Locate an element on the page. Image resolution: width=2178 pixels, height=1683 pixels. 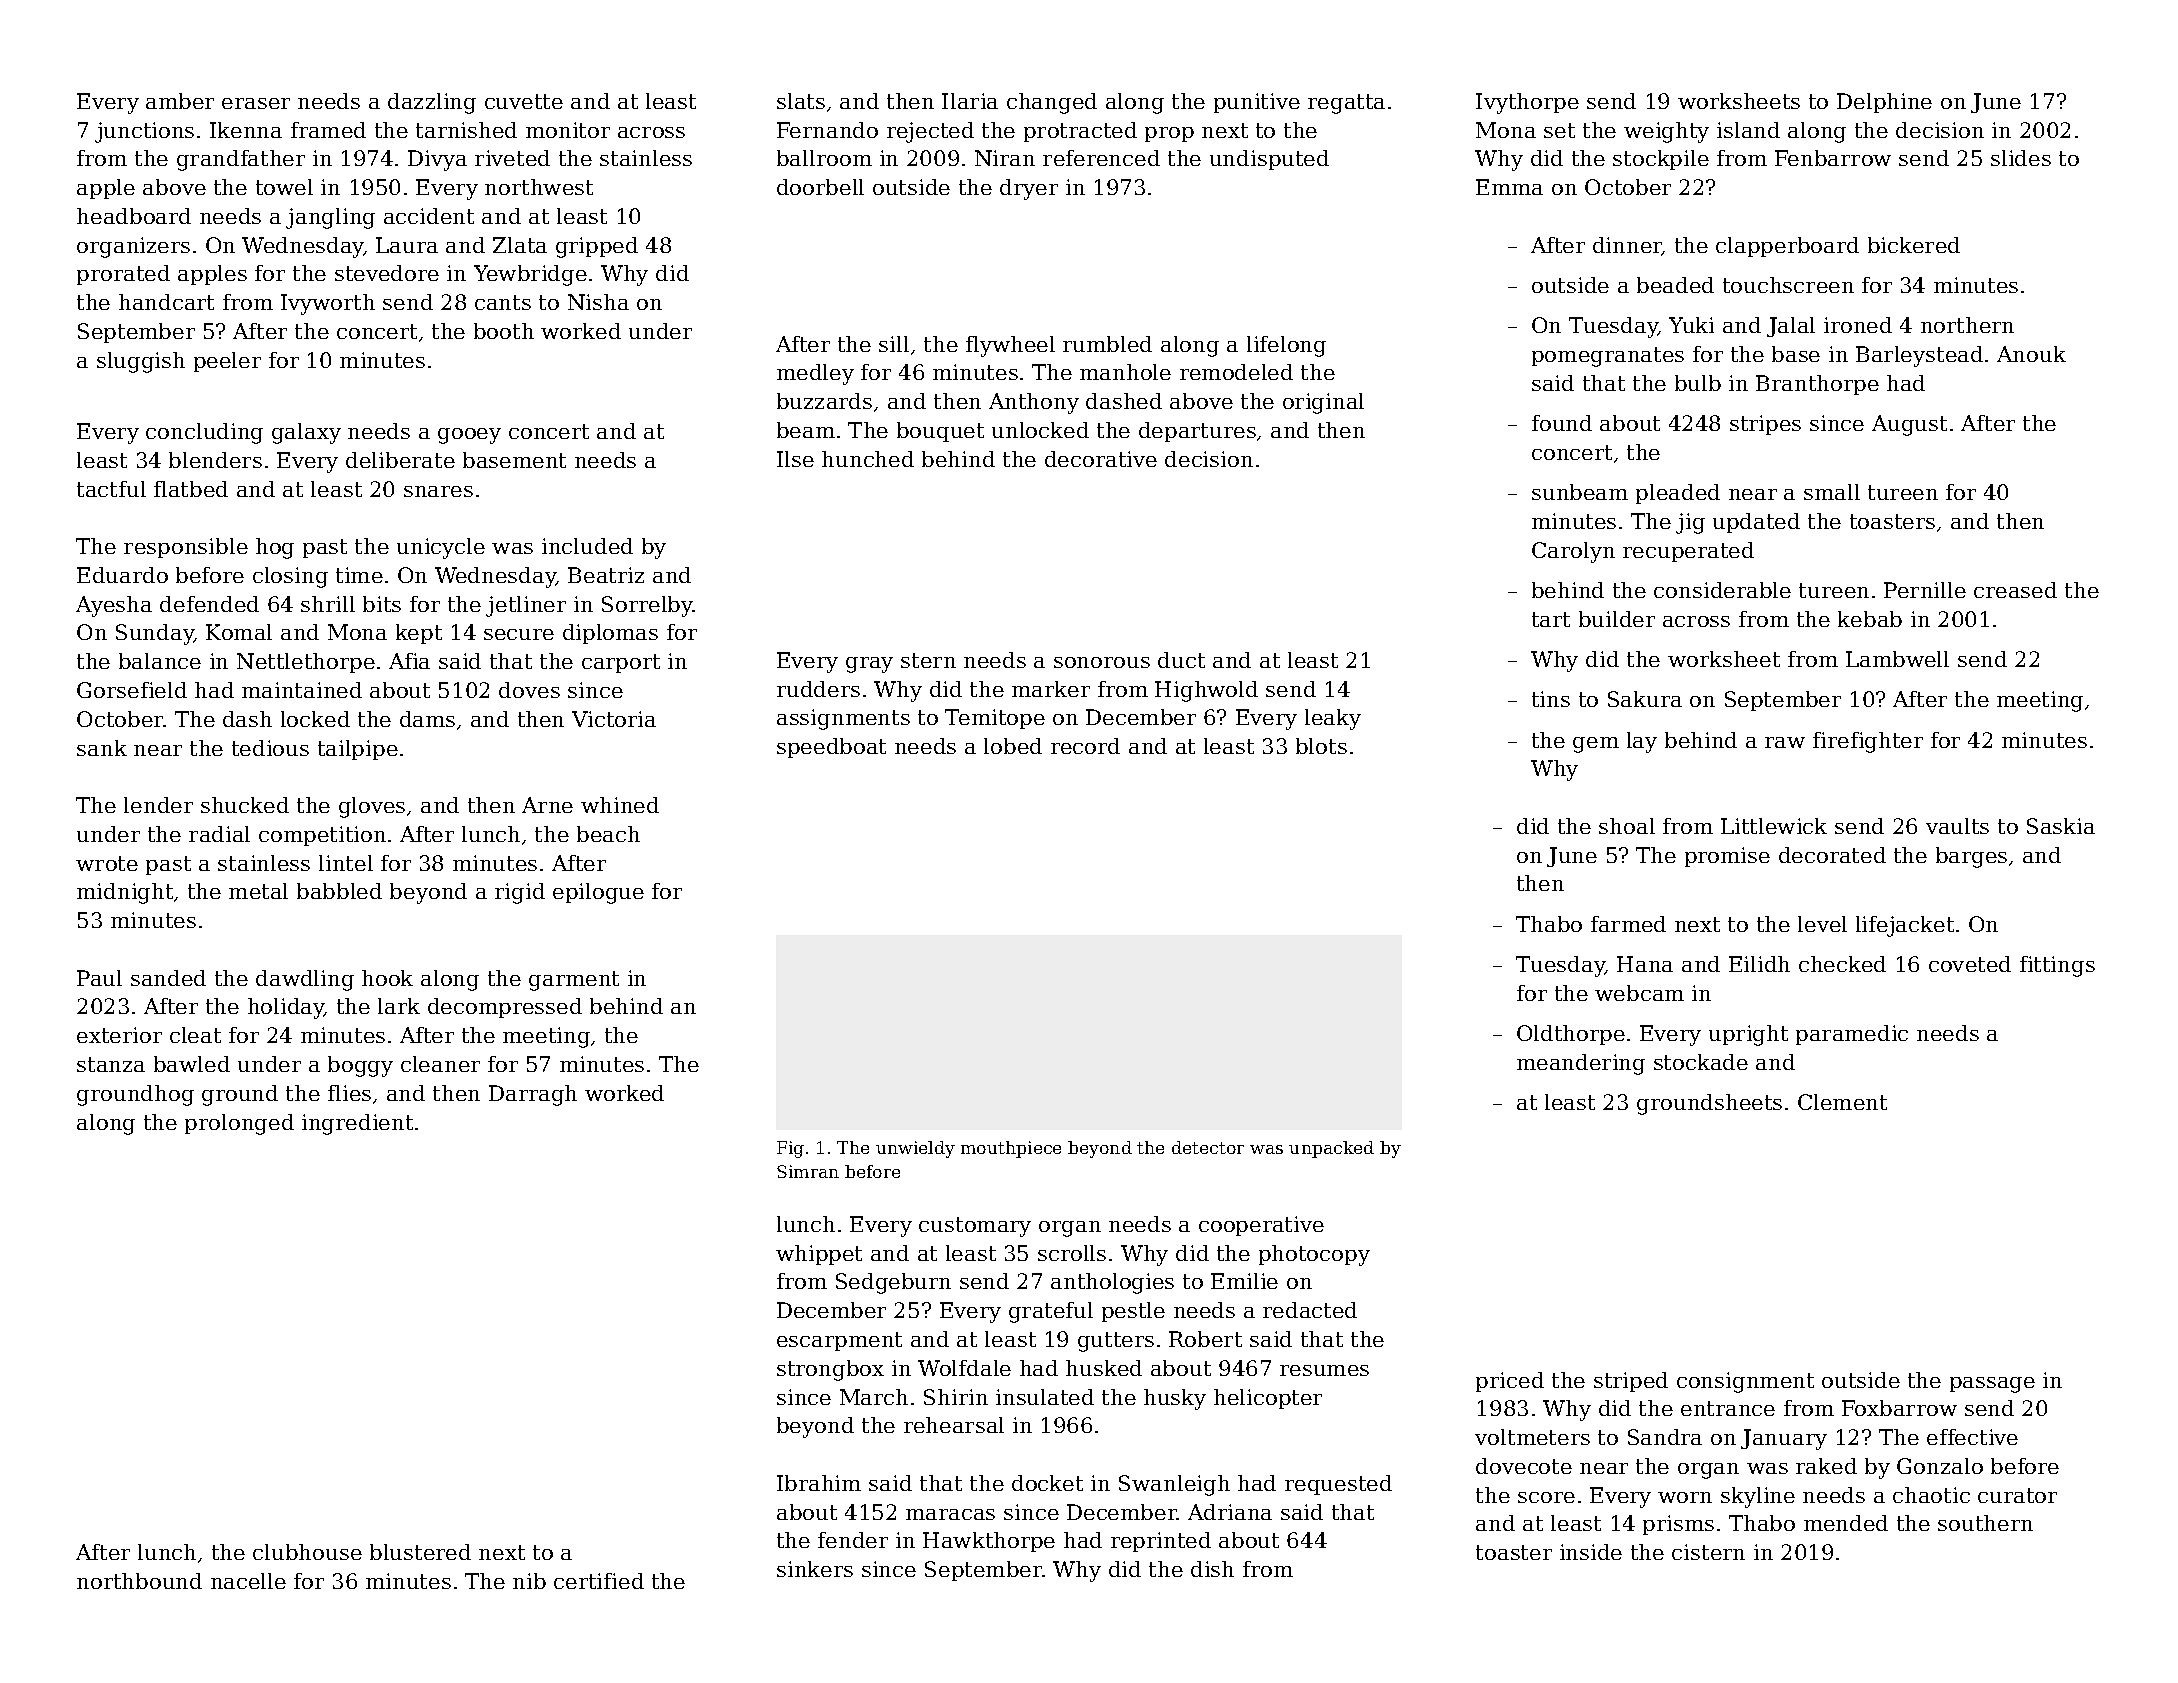
bulb is located at coordinates (1698, 383).
